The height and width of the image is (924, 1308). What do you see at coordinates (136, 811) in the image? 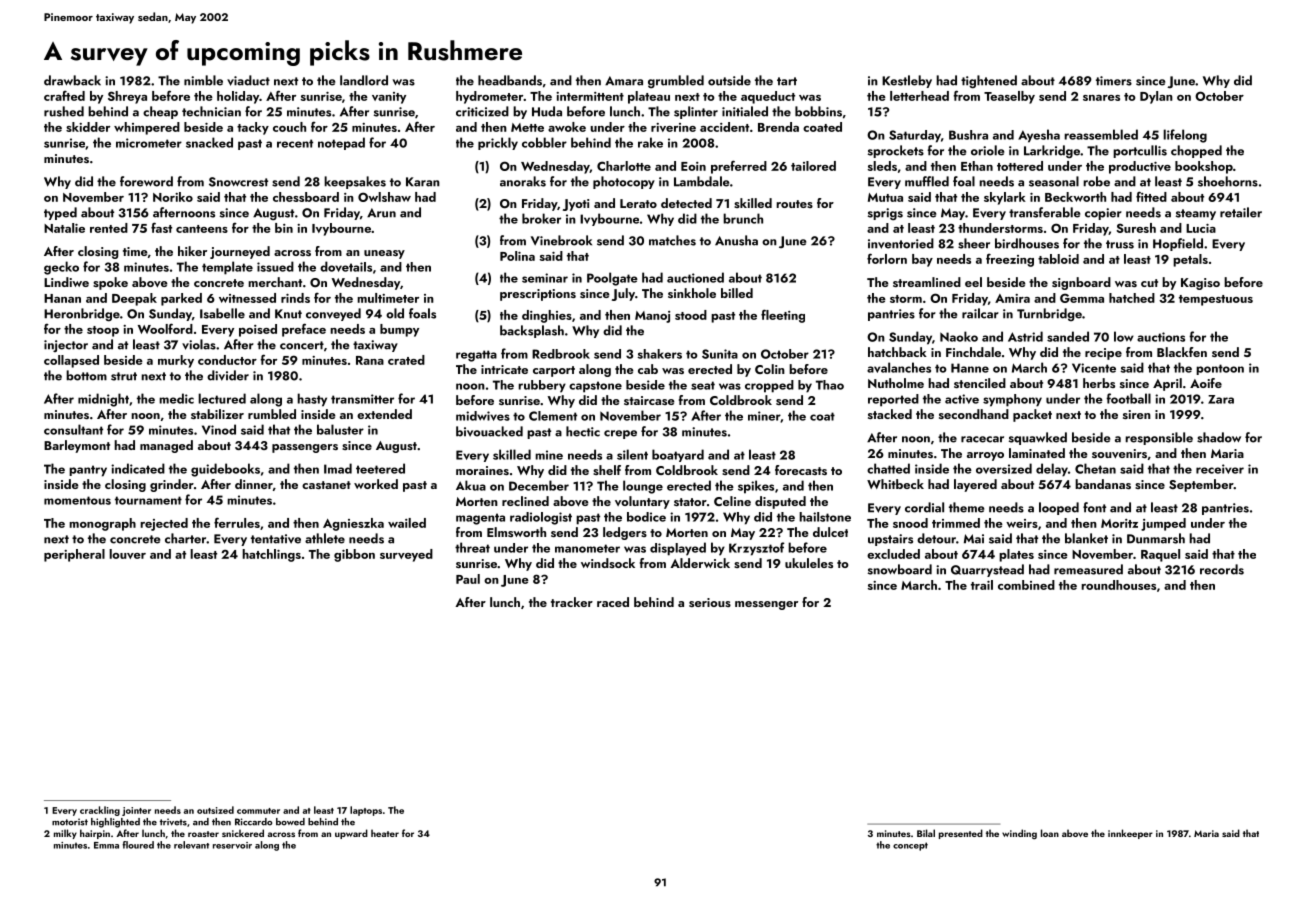
I see `jointer` at bounding box center [136, 811].
